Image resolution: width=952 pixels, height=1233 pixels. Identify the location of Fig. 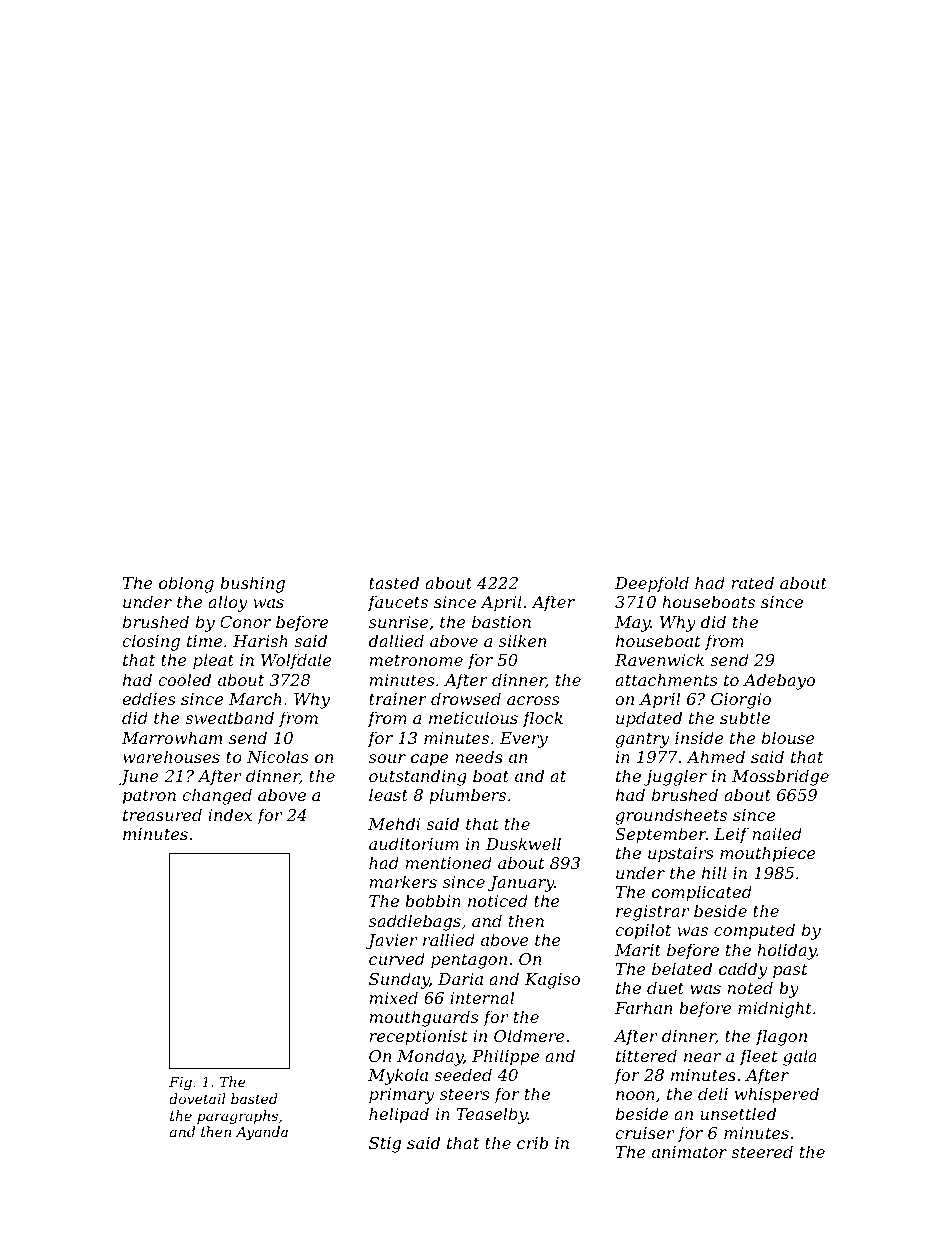
(180, 1083).
